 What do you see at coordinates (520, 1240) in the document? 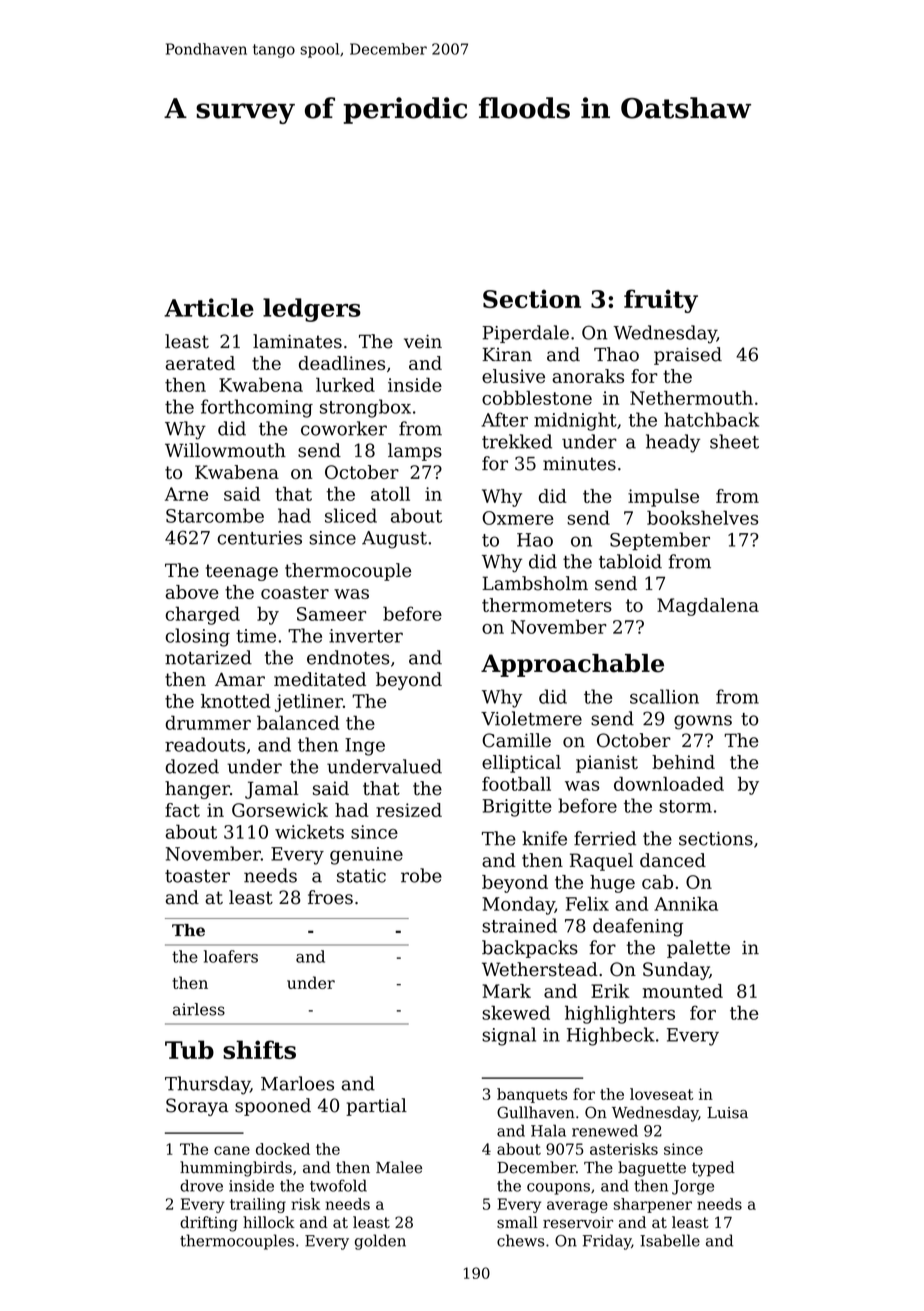
I see `chews` at bounding box center [520, 1240].
